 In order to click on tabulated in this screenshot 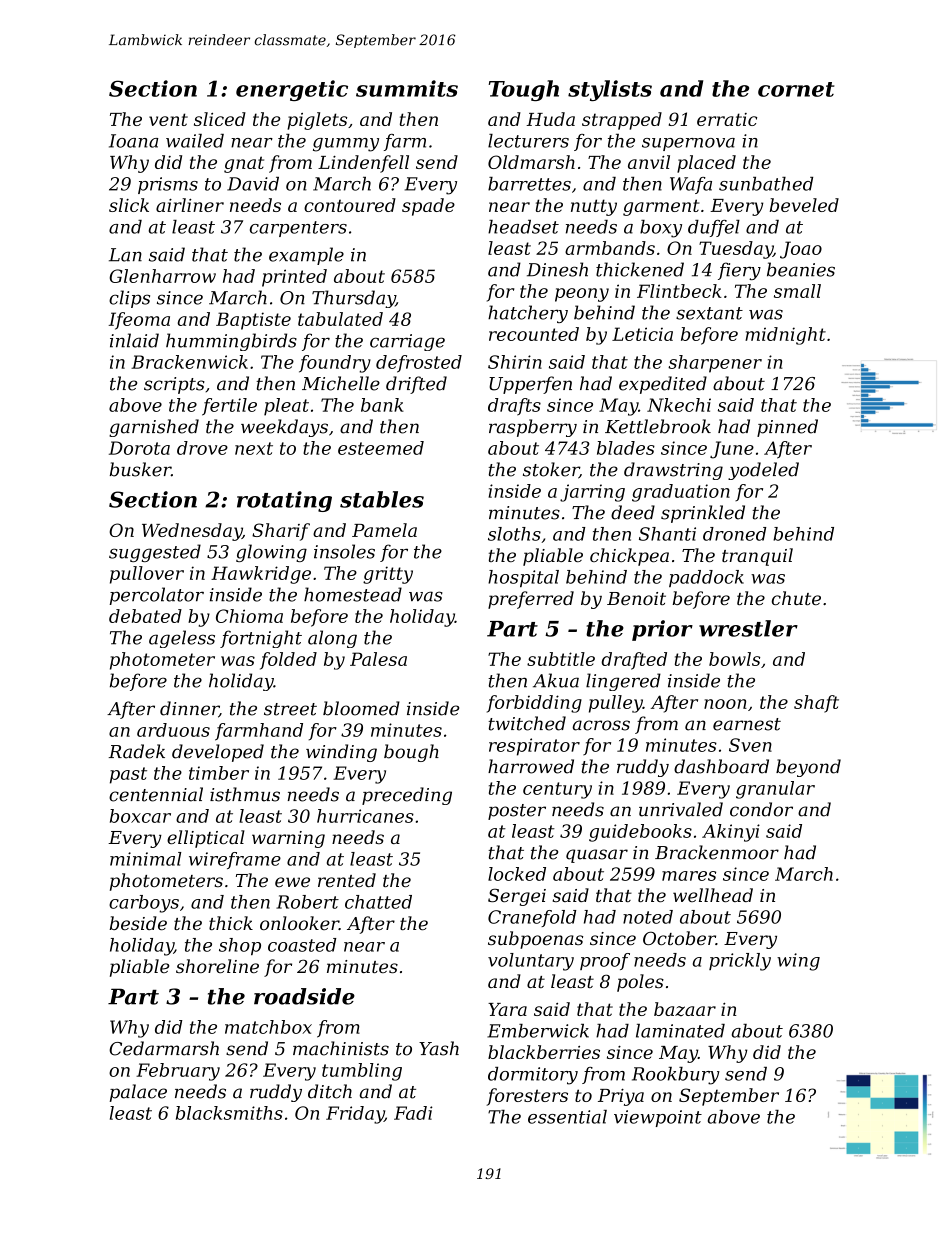, I will do `click(340, 319)`.
